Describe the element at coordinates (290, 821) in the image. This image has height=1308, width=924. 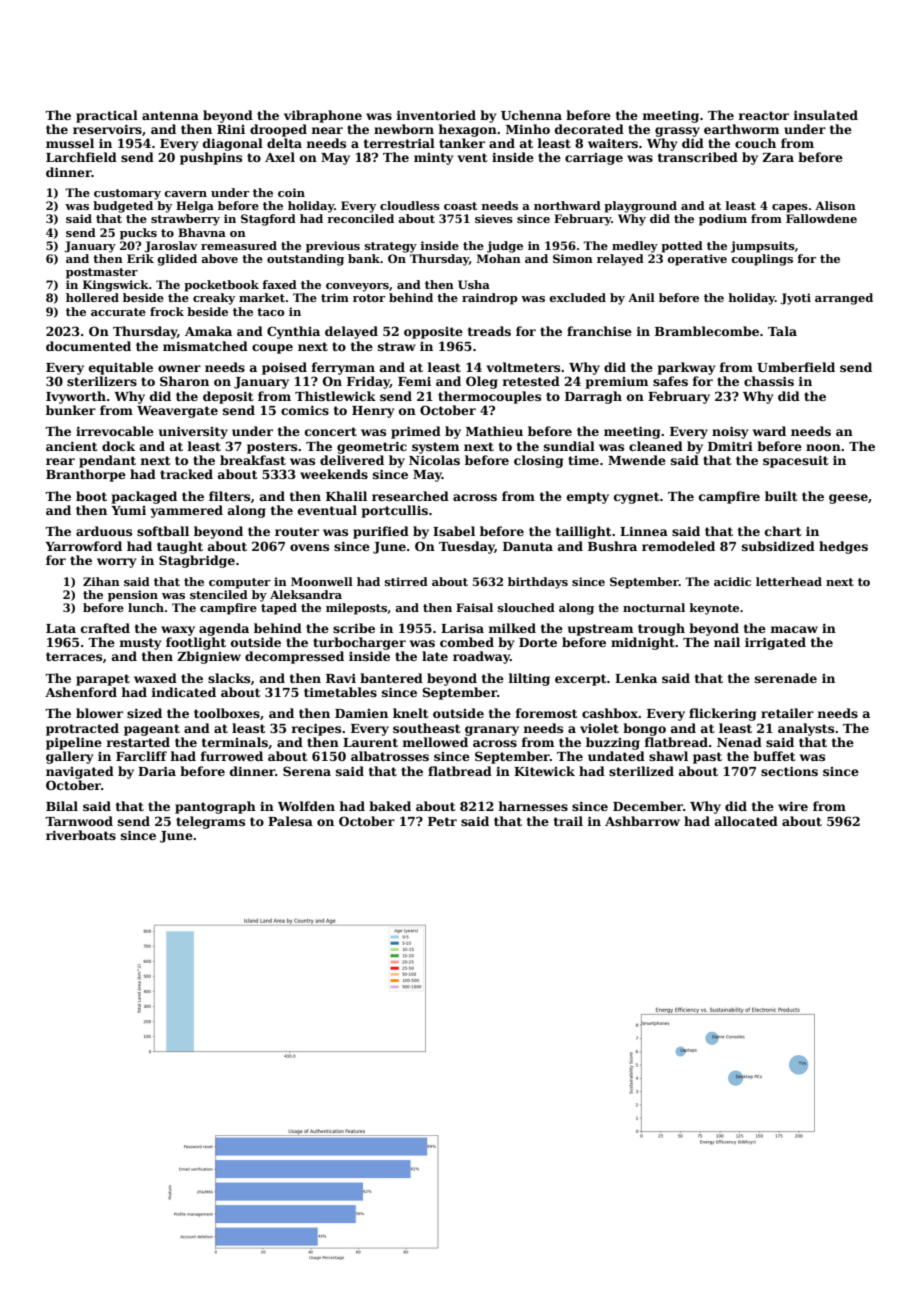
I see `Palesa` at that location.
